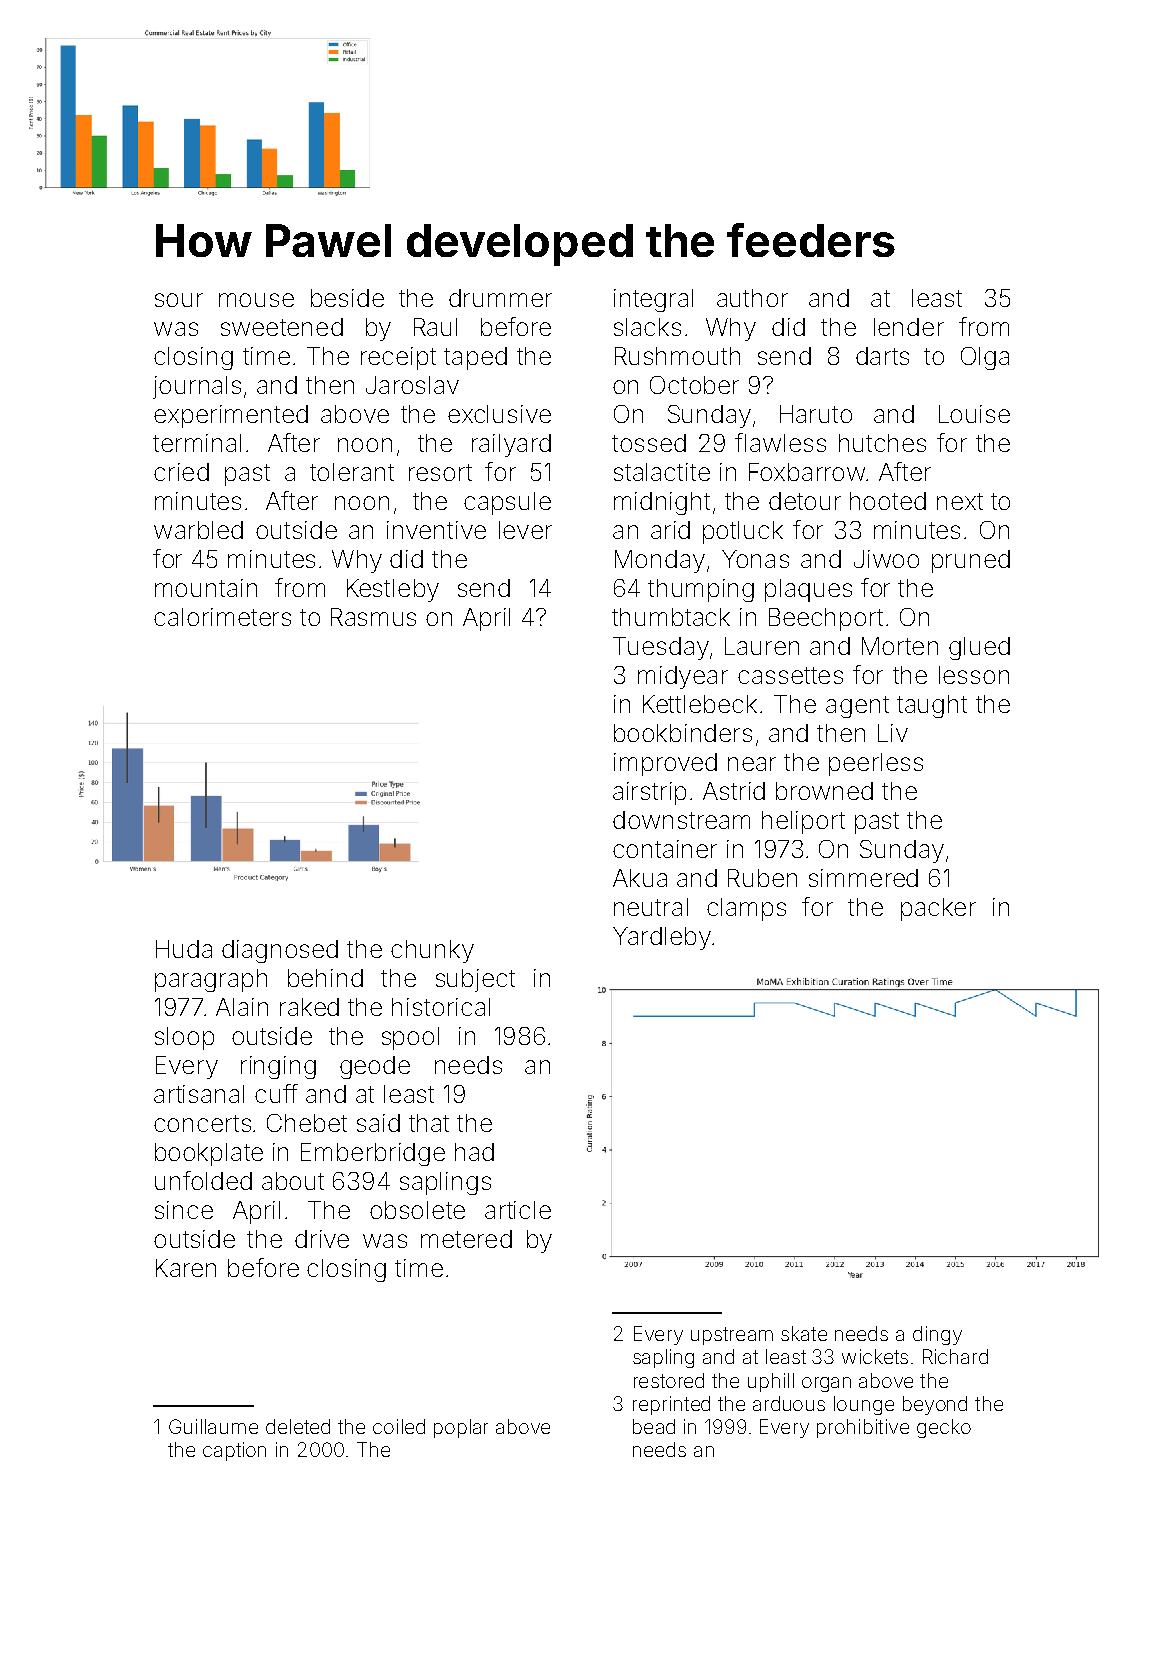 The image size is (1165, 1654). Describe the element at coordinates (752, 298) in the screenshot. I see `author` at that location.
